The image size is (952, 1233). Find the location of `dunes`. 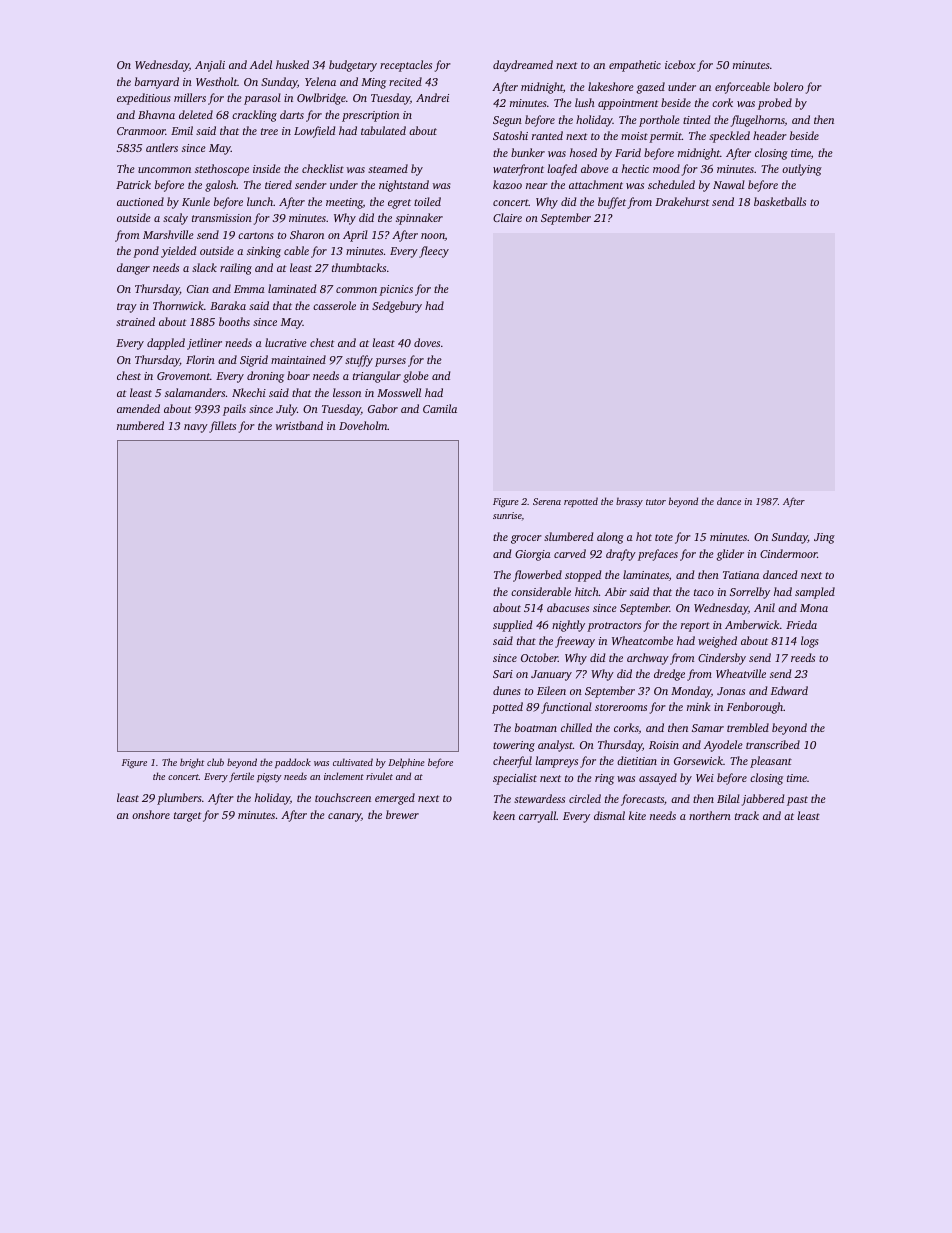

dunes is located at coordinates (507, 690).
